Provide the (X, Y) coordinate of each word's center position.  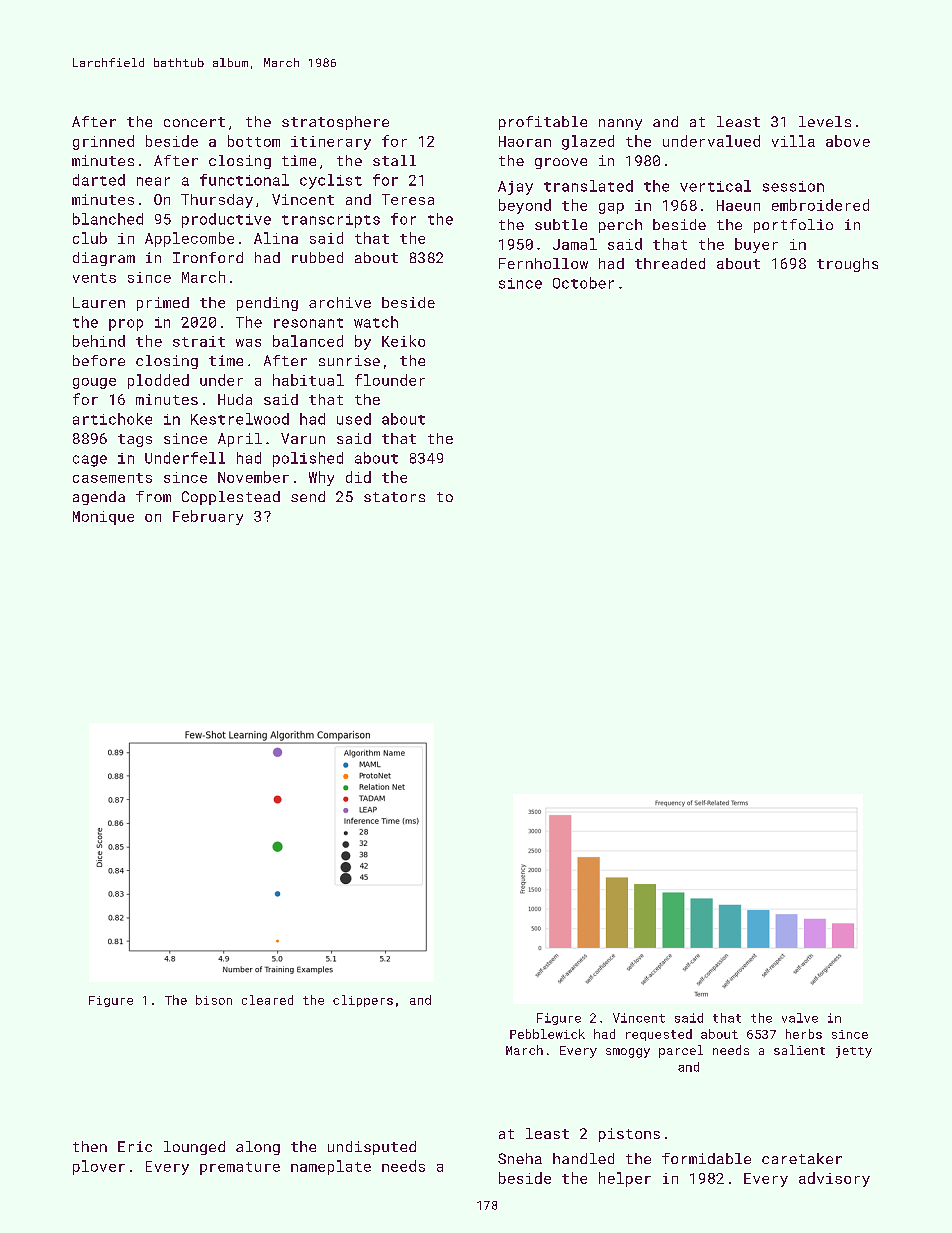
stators (394, 497)
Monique (103, 518)
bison (214, 1000)
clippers (363, 1001)
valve (800, 1018)
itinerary (331, 143)
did (358, 477)
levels (825, 121)
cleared (267, 1000)
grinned (103, 142)
